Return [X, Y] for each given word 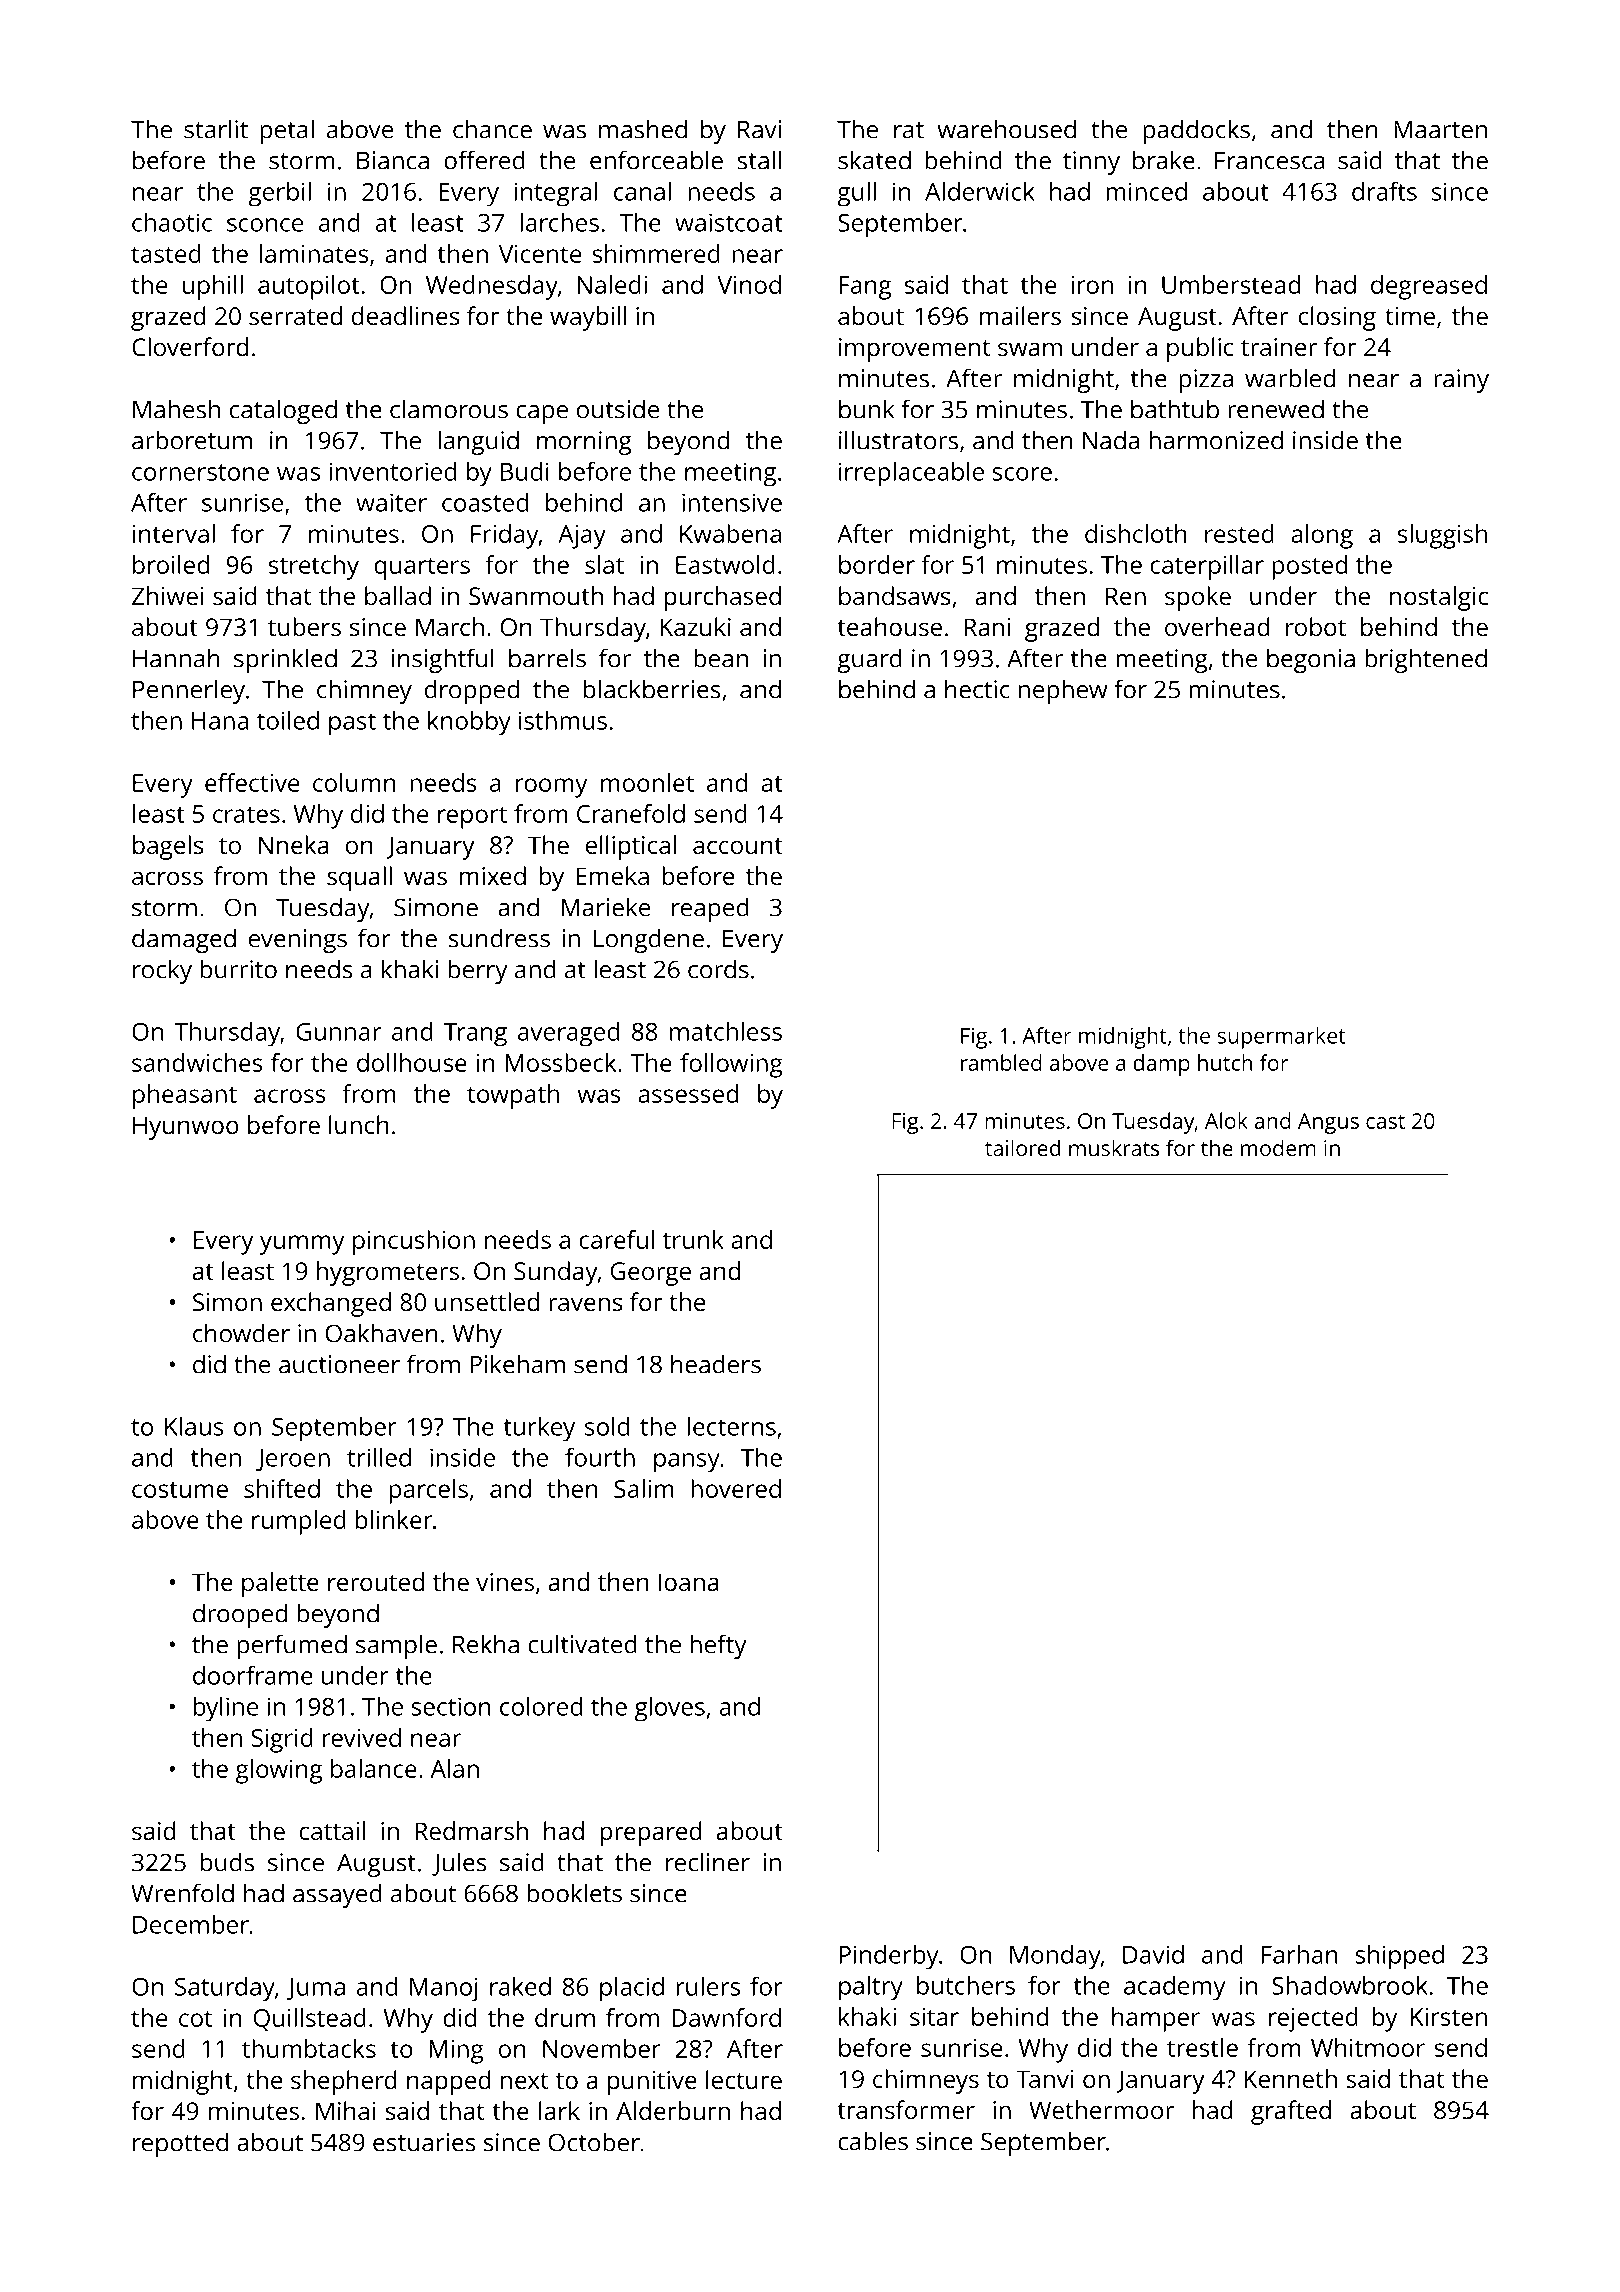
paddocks [1196, 131]
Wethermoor [1101, 2109]
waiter [391, 502]
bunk [866, 409]
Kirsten [1449, 2017]
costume [180, 1489]
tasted [166, 253]
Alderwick [980, 191]
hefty [718, 1646]
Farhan [1300, 1954]
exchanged [331, 1304]
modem [1278, 1147]
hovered [736, 1488]
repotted [180, 2144]
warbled [1290, 378]
